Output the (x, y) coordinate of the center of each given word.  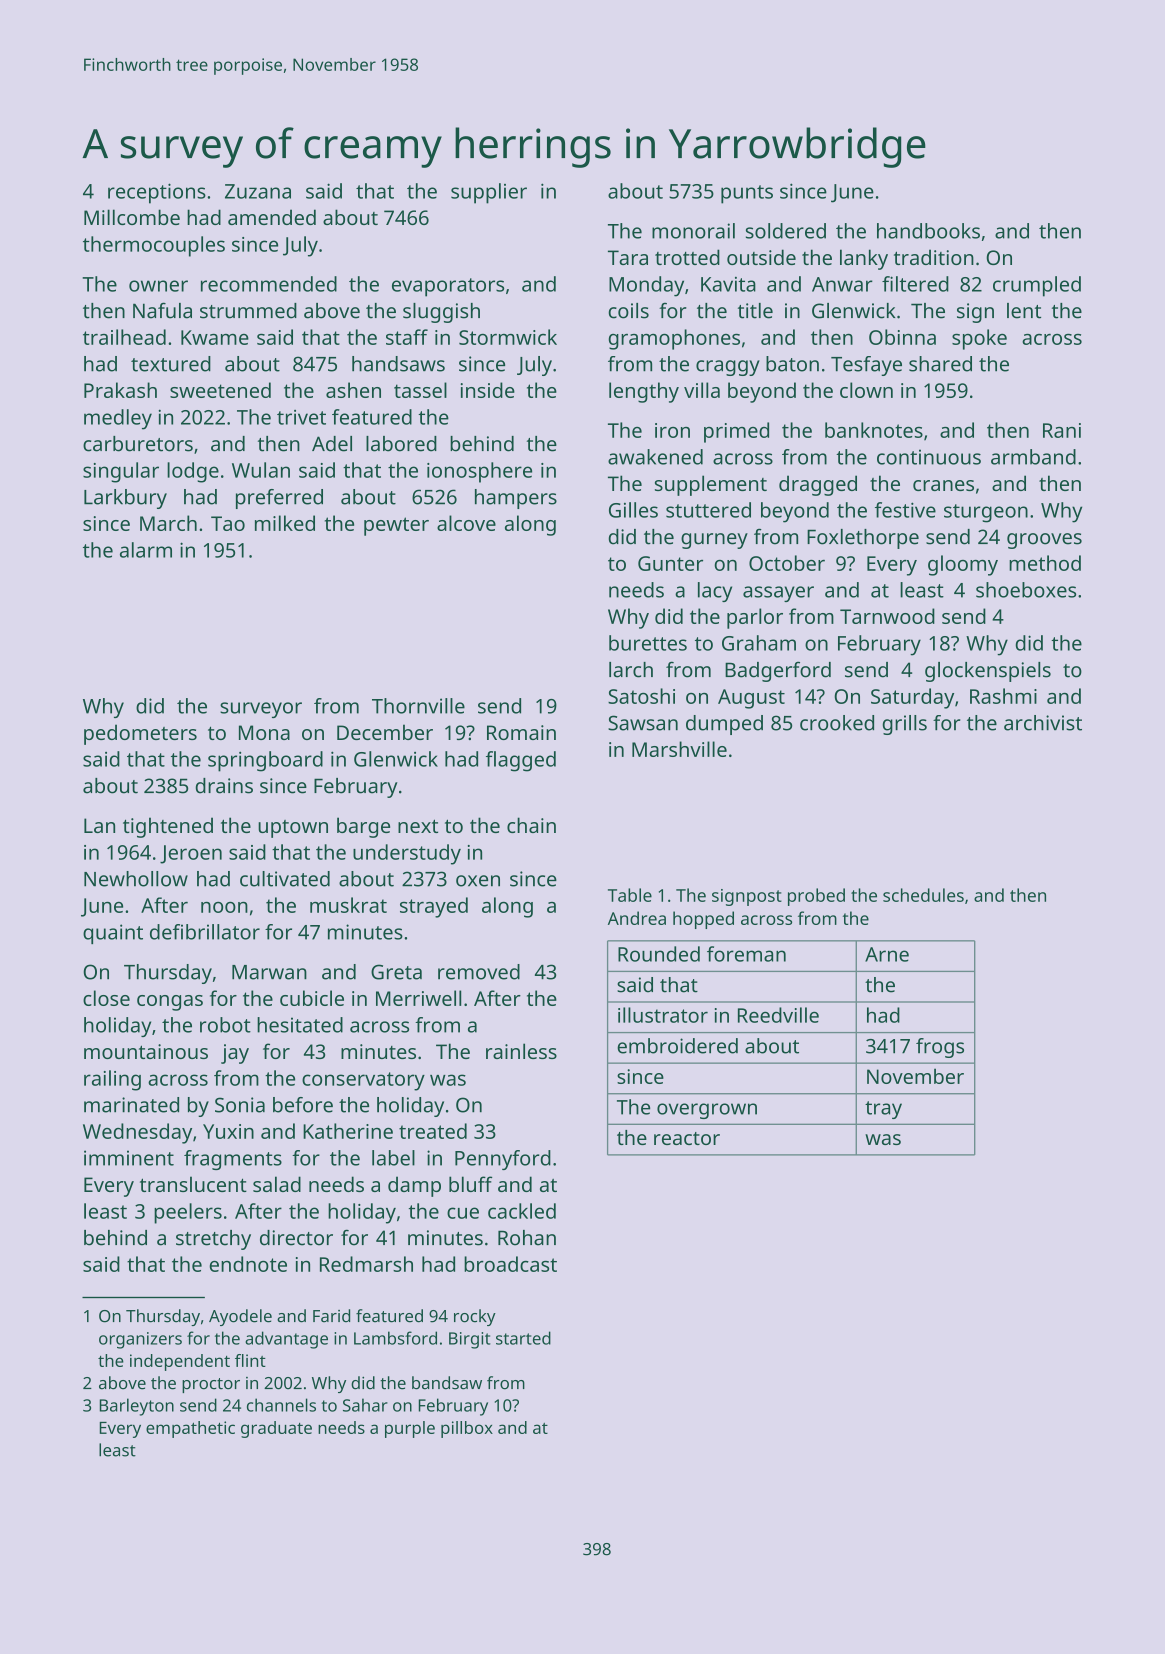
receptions (157, 193)
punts (747, 194)
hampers (516, 499)
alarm (146, 550)
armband (1033, 457)
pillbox (467, 1429)
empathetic (190, 1429)
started (523, 1338)
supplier (489, 193)
